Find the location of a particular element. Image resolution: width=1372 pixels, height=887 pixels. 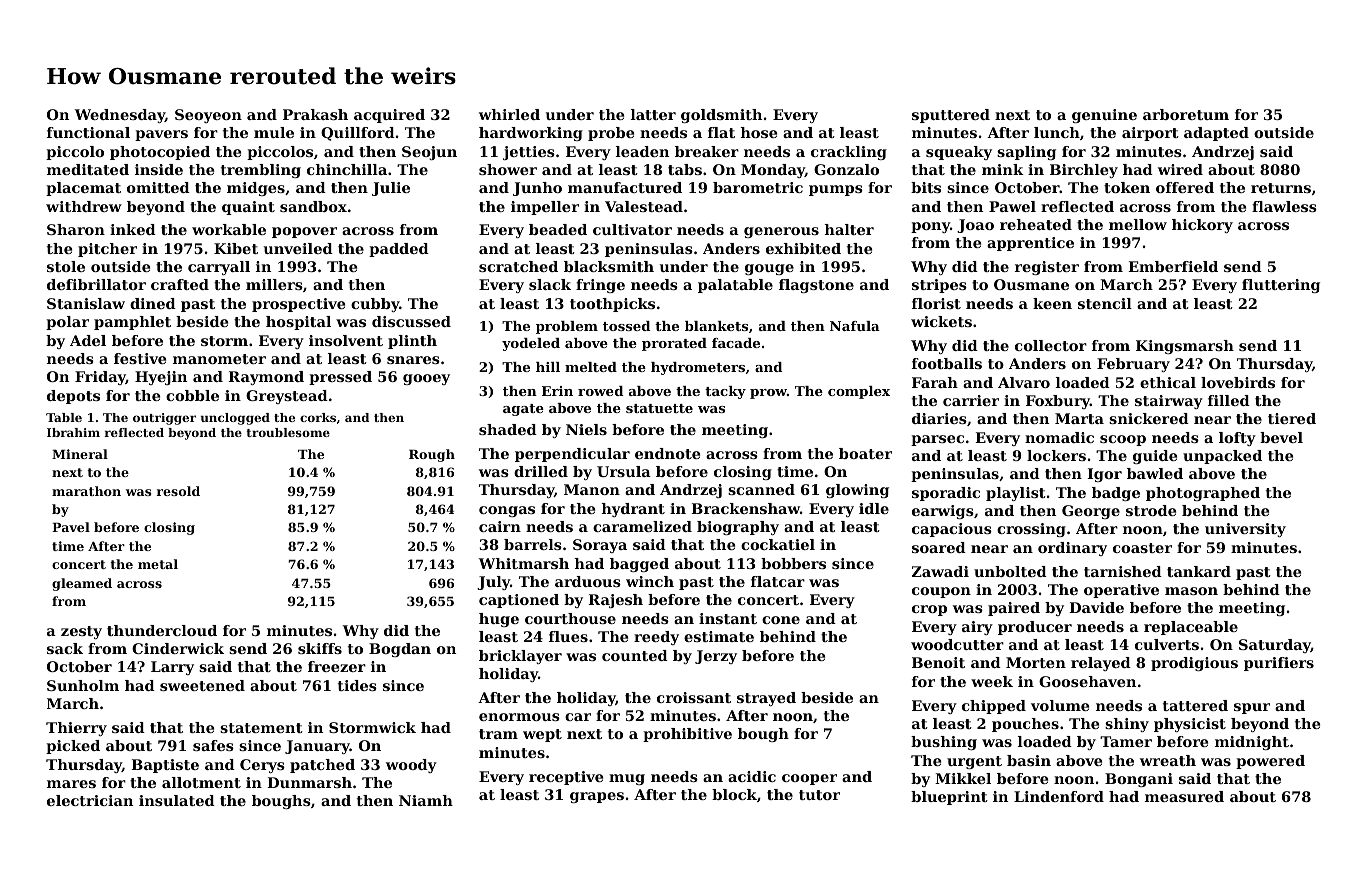

insulated is located at coordinates (177, 800).
